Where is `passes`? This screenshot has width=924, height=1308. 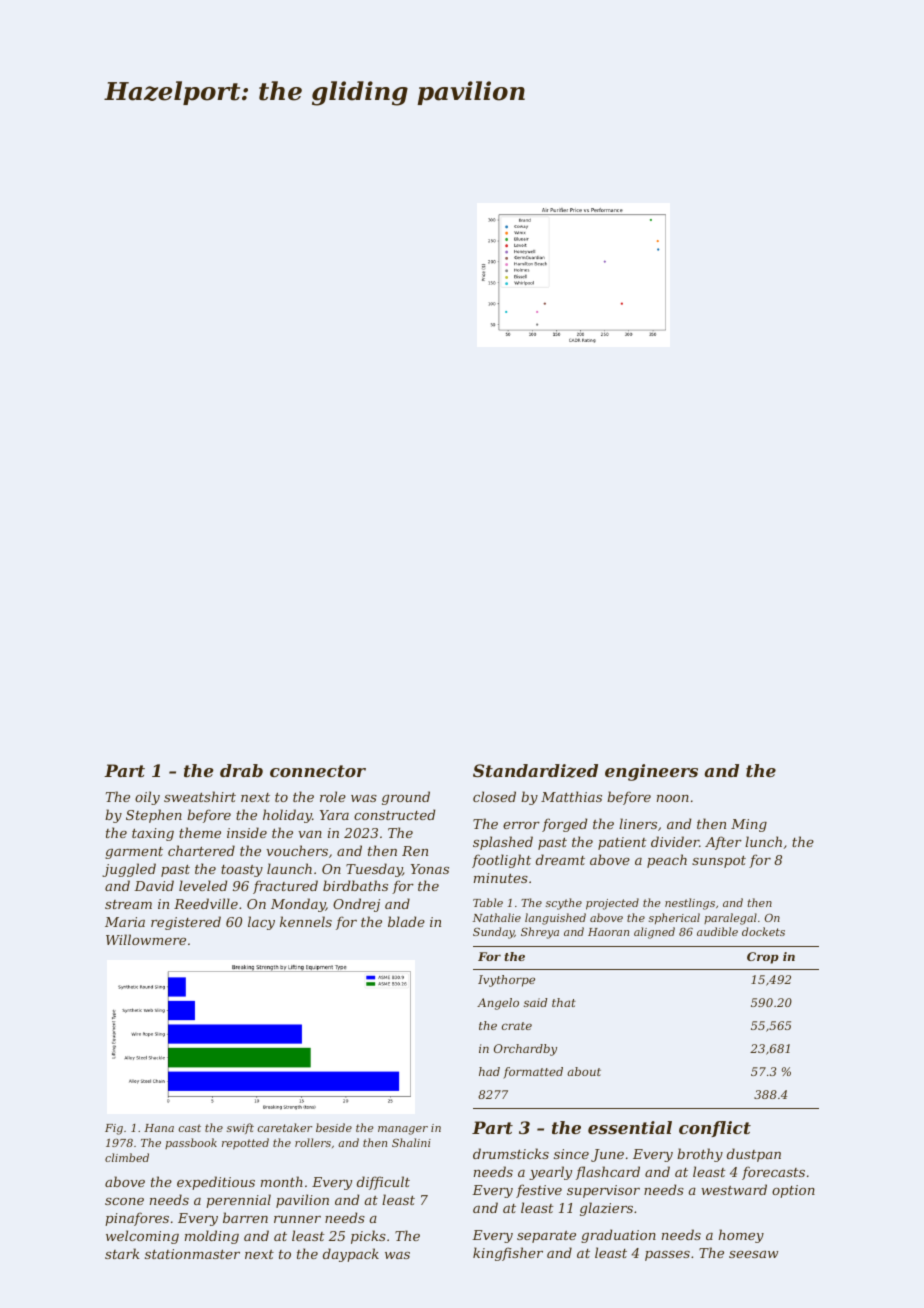 passes is located at coordinates (667, 1256).
